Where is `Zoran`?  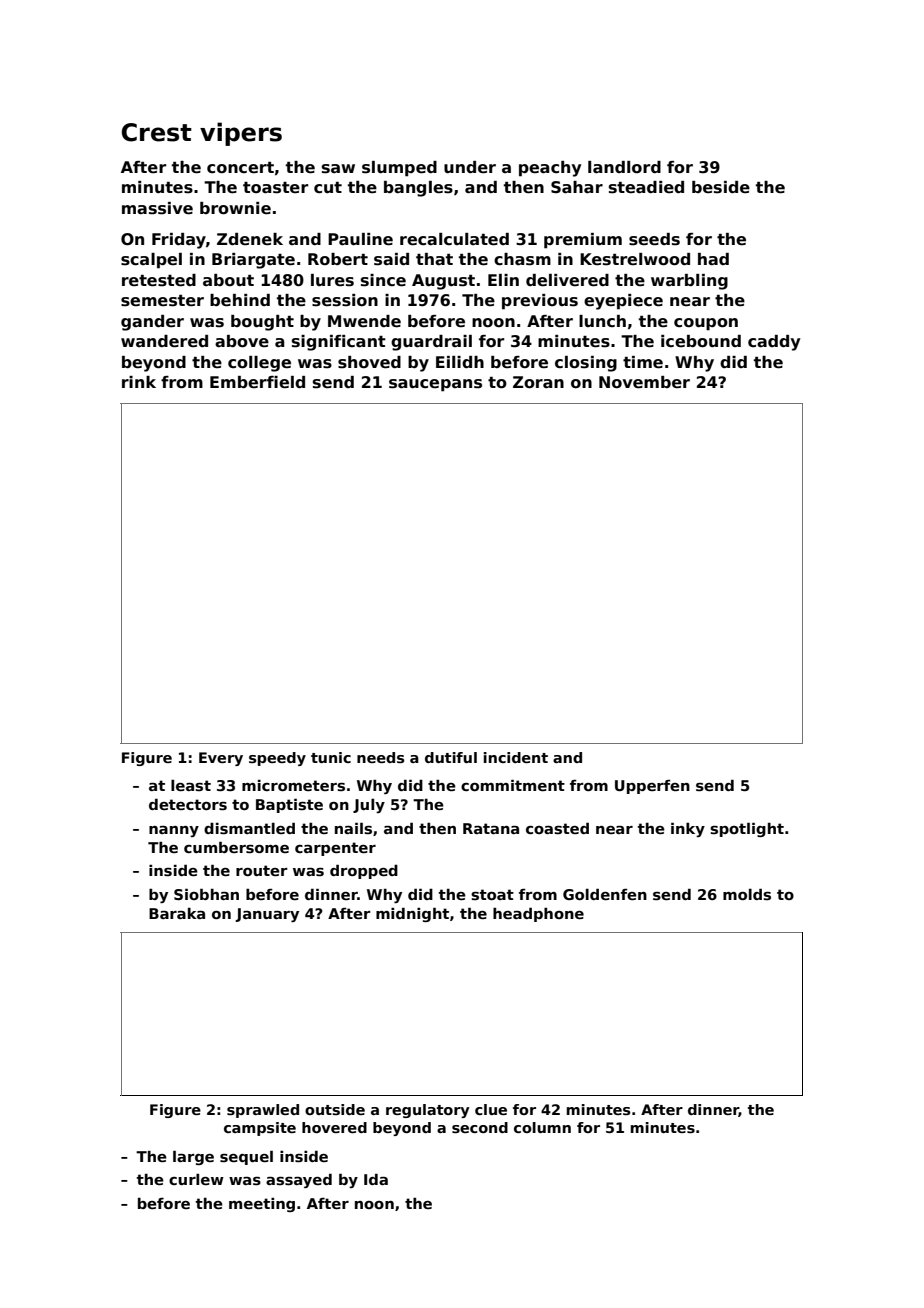
Zoran is located at coordinates (538, 382).
